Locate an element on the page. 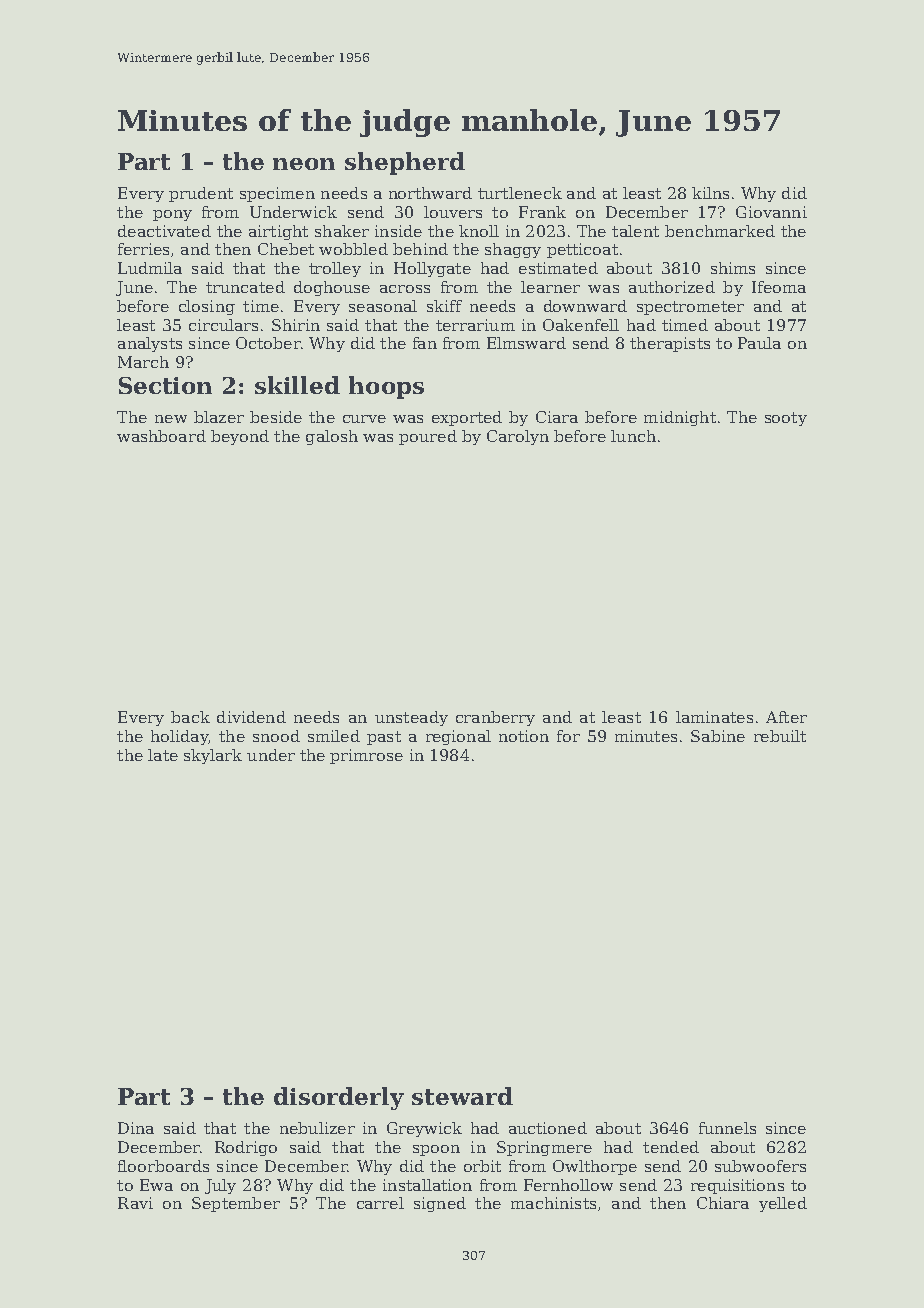 The image size is (924, 1308). kilns is located at coordinates (710, 193).
